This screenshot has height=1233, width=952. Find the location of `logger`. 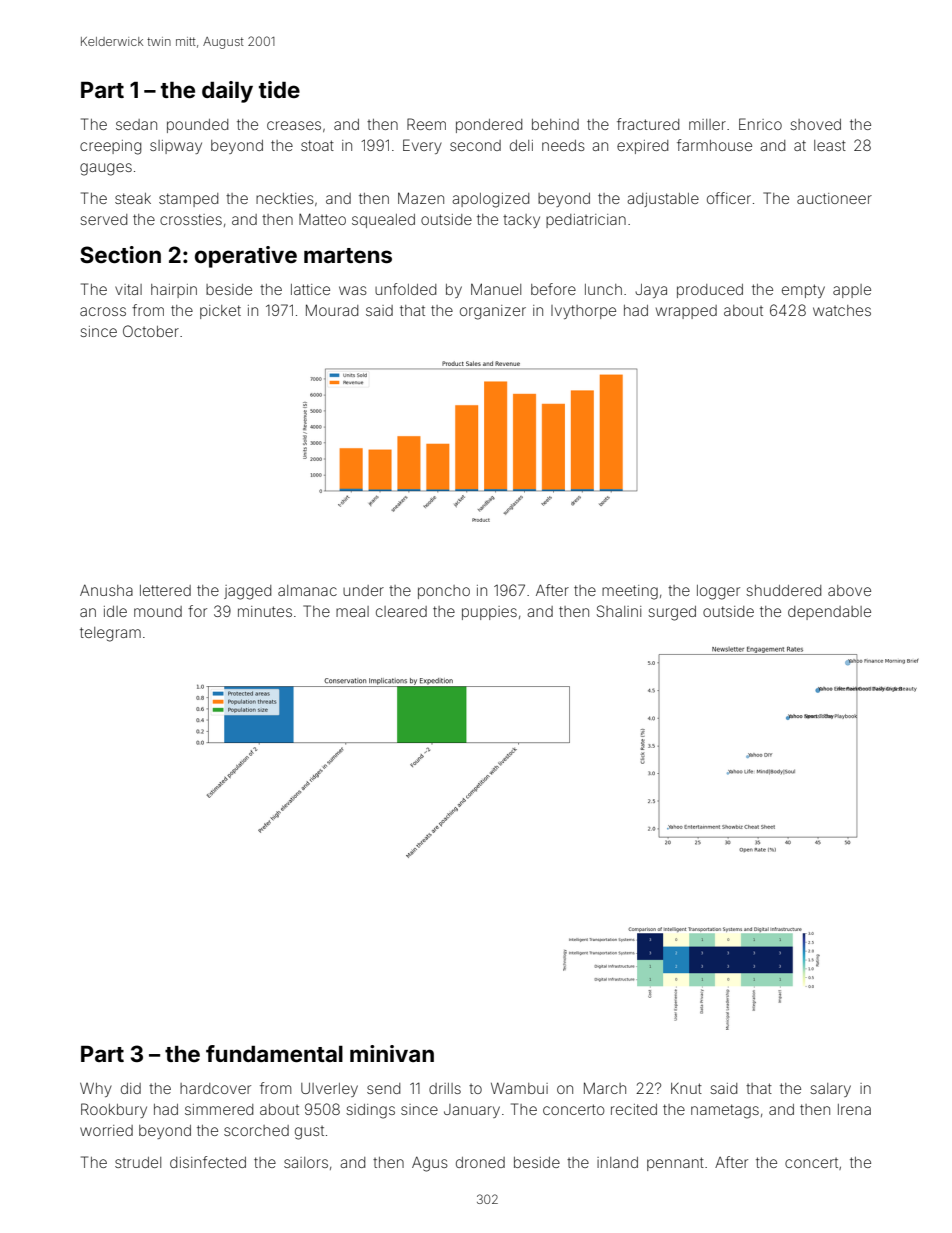

logger is located at coordinates (718, 592).
